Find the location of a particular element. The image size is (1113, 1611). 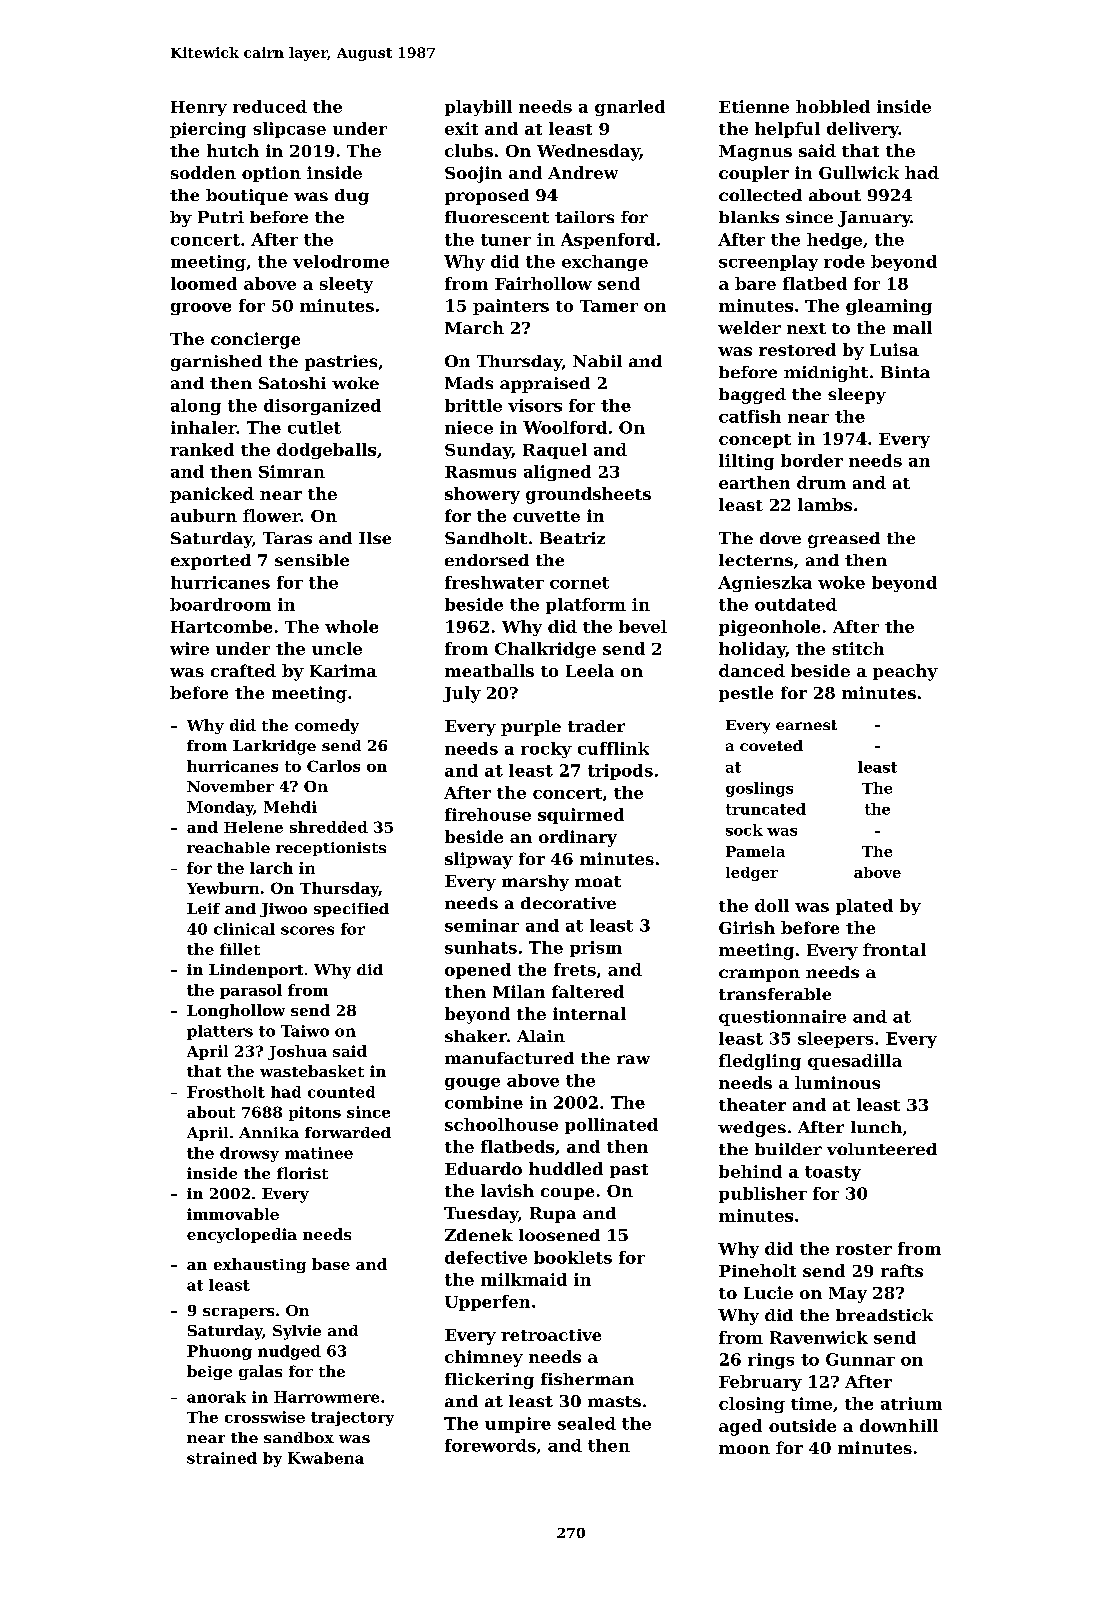

greased is located at coordinates (844, 540).
